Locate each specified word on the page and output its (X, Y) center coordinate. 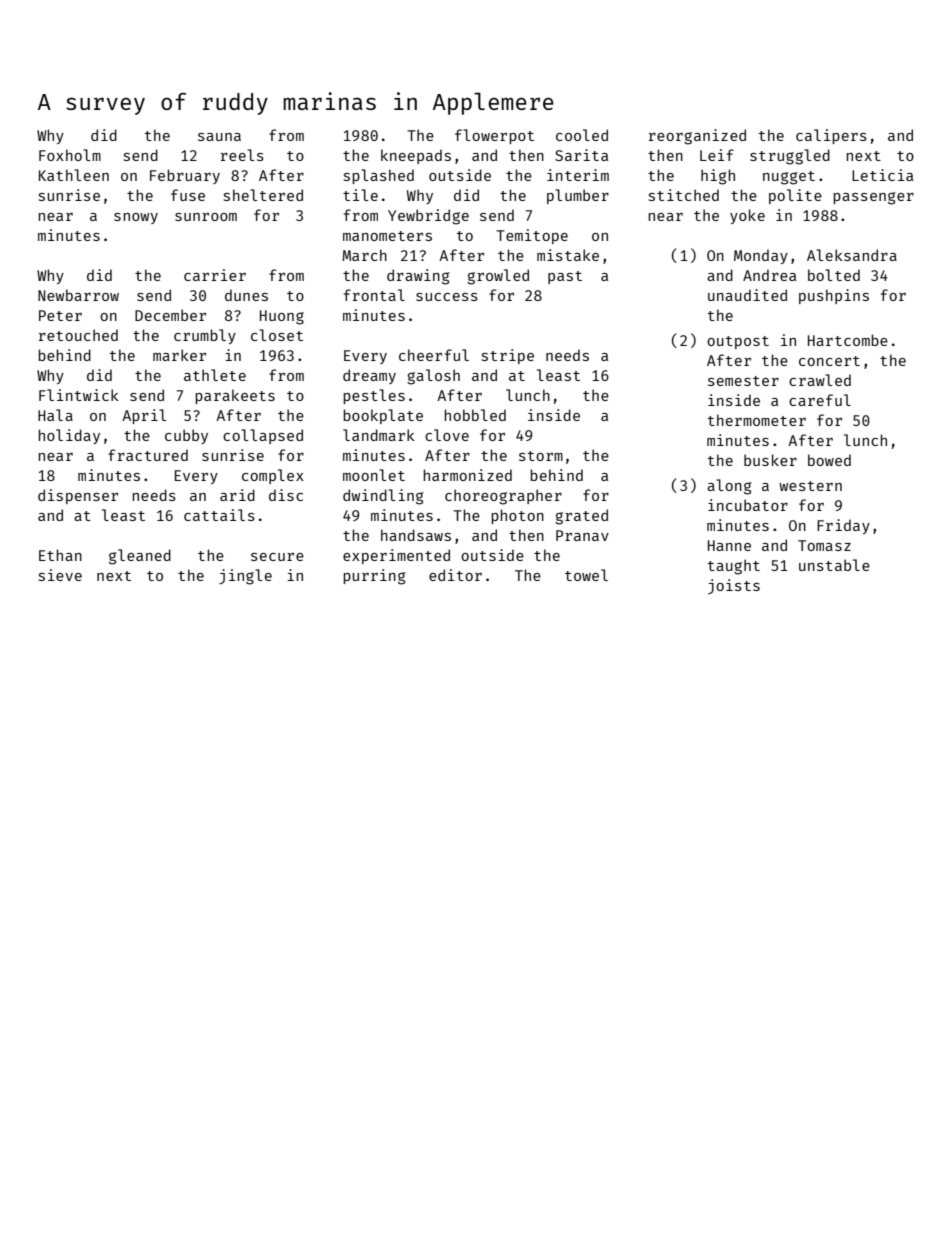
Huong (282, 317)
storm (541, 456)
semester (743, 381)
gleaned (140, 557)
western (810, 486)
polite (795, 196)
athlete (215, 375)
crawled (820, 380)
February (185, 176)
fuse (188, 195)
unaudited (747, 295)
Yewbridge (428, 217)
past (565, 277)
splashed (379, 176)
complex (273, 476)
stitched (684, 195)
